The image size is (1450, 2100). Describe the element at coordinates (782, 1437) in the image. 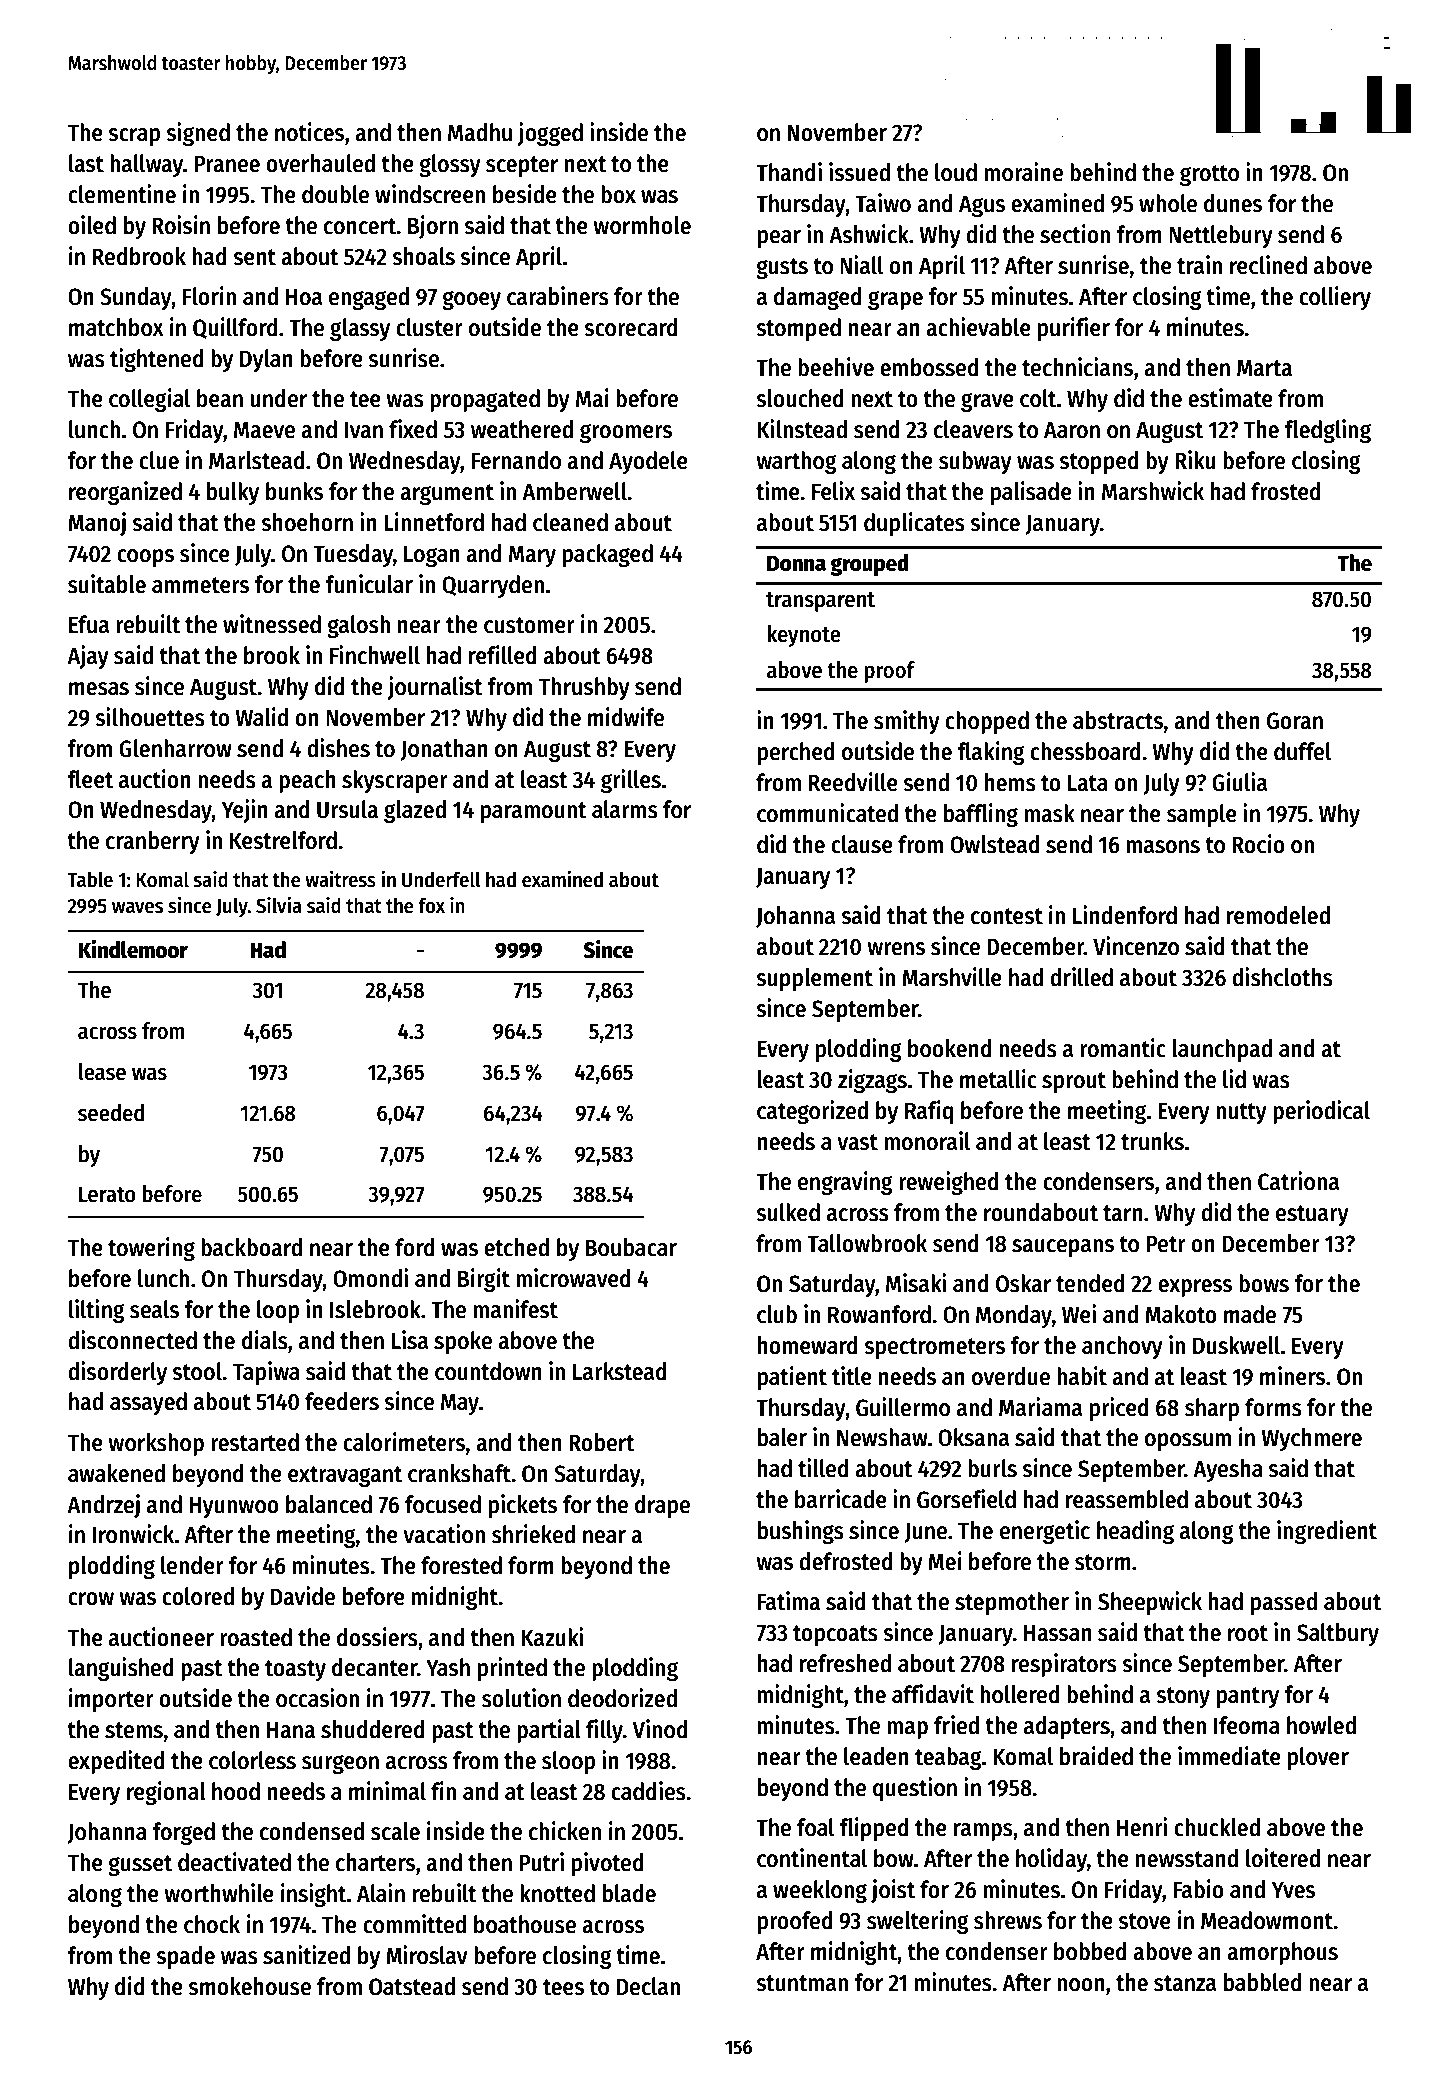

I see `baler` at that location.
